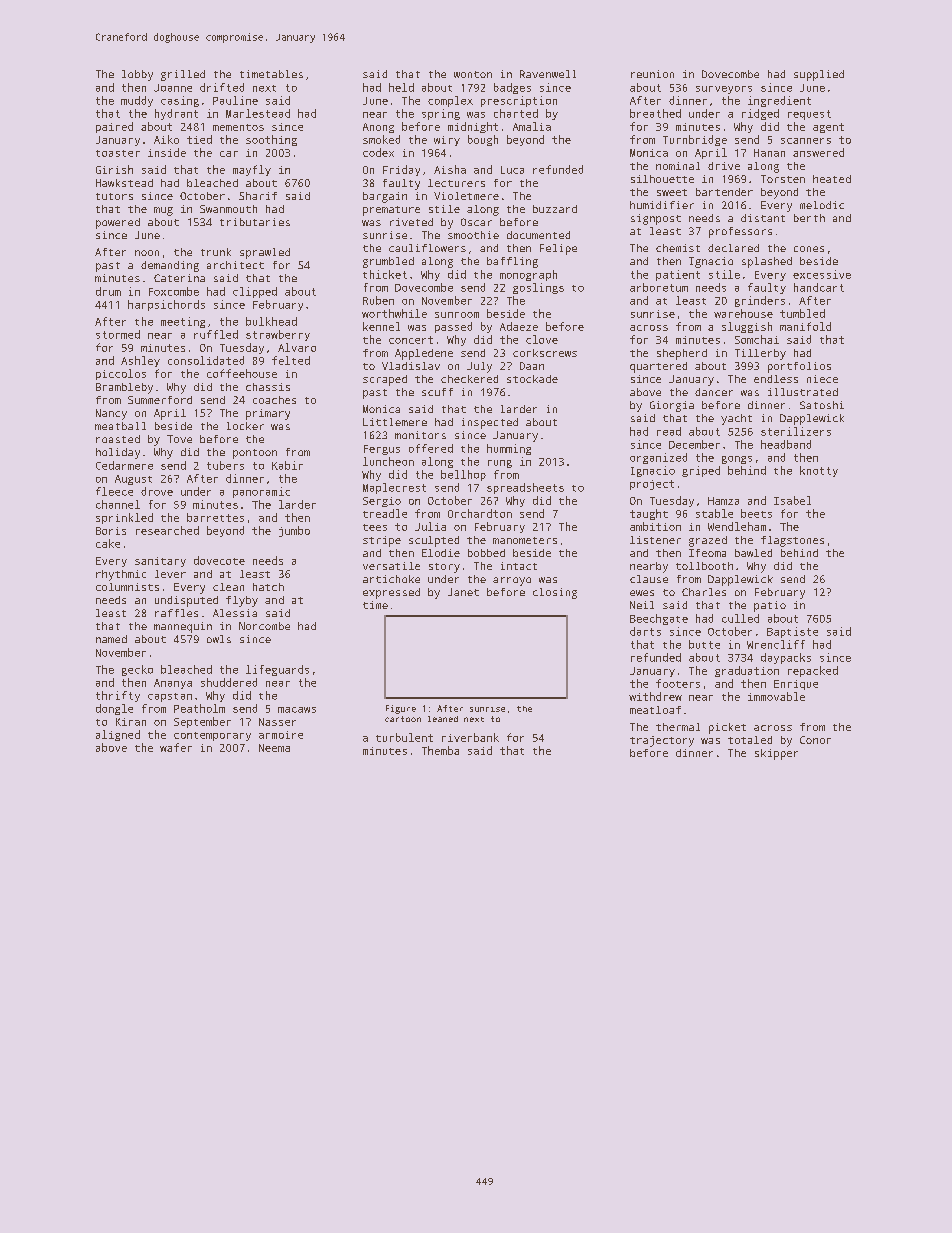  I want to click on Daan, so click(532, 366).
